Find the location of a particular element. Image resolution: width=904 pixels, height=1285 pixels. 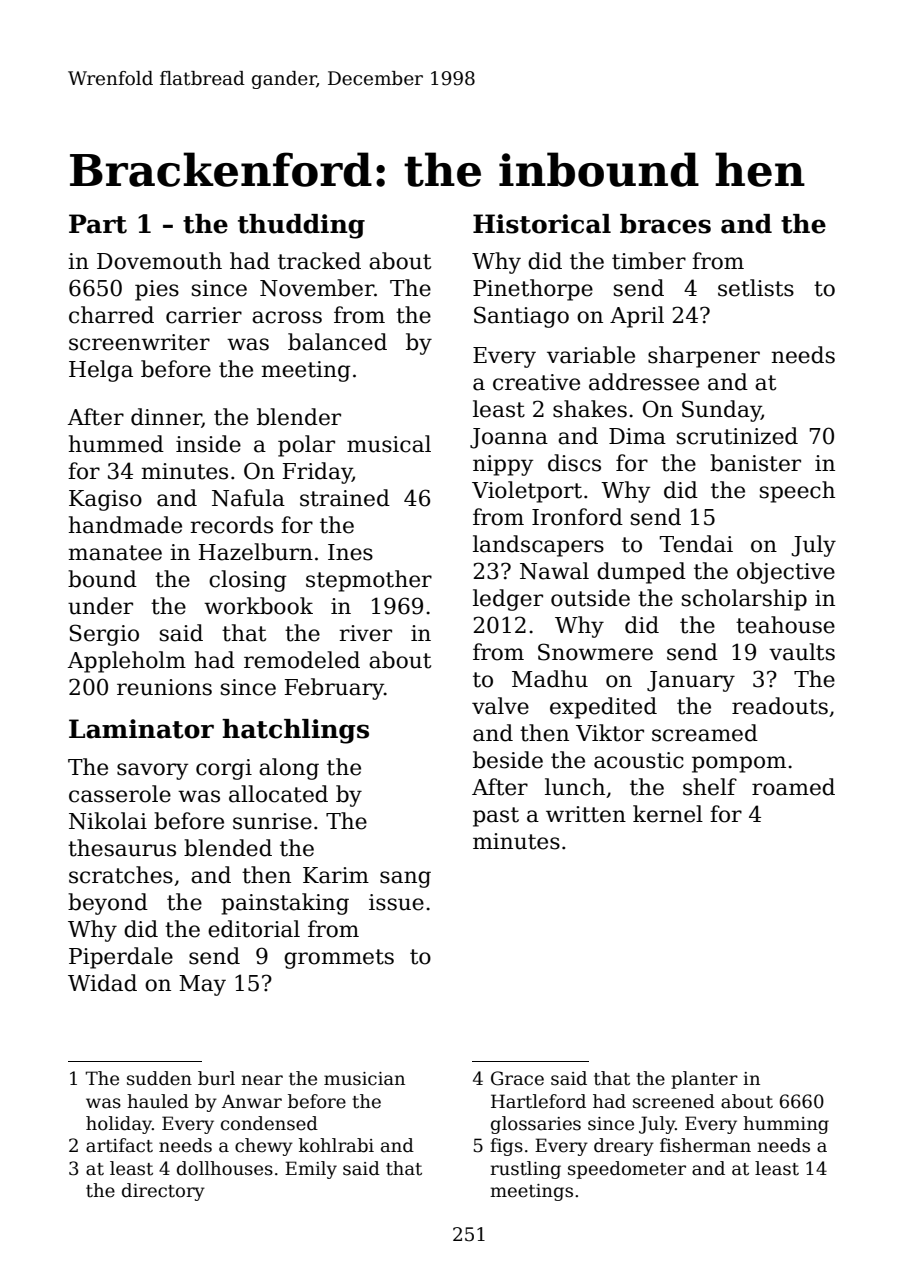

directory is located at coordinates (163, 1192).
